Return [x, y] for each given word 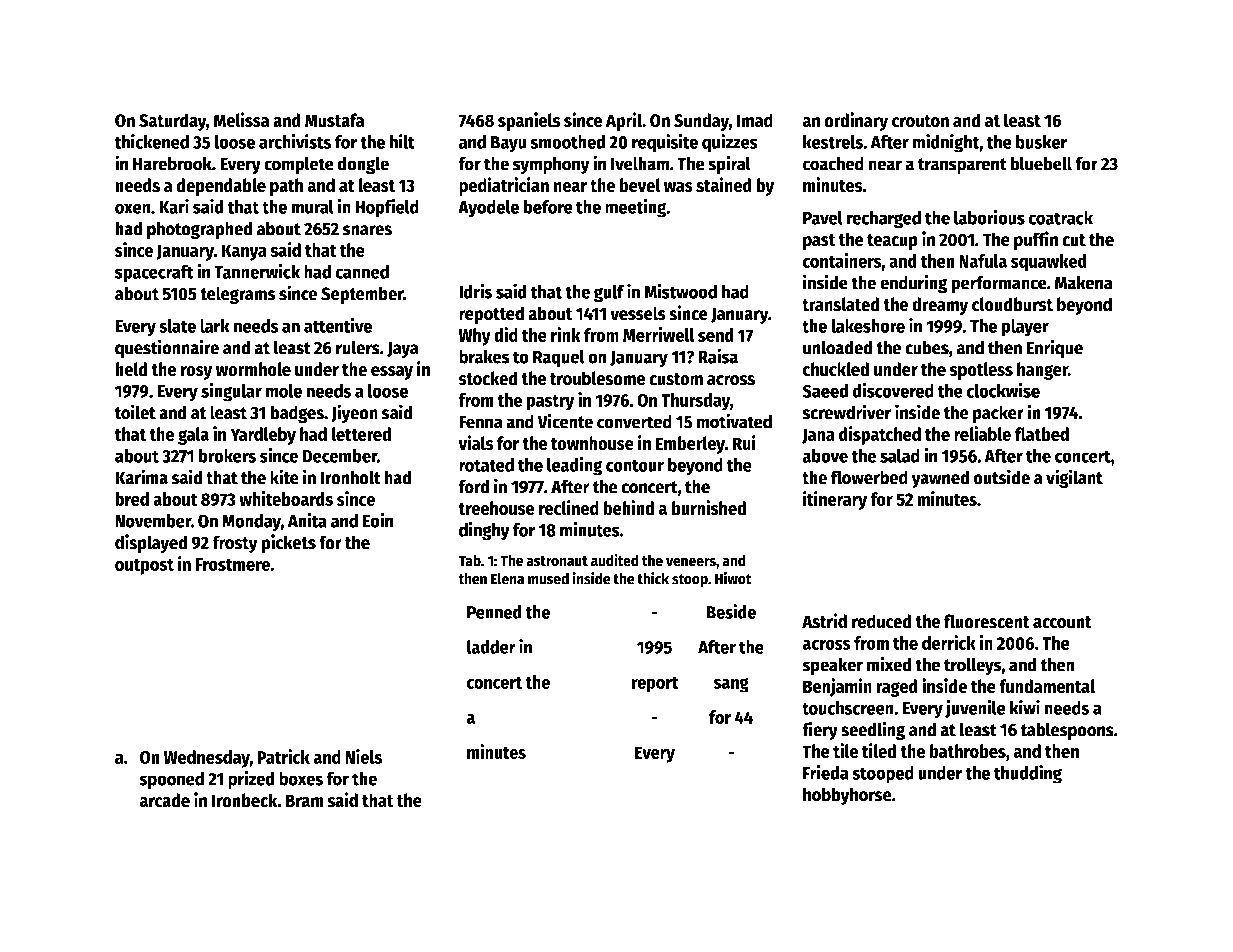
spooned [171, 780]
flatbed [1041, 434]
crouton [920, 121]
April [624, 121]
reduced [882, 621]
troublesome [598, 378]
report [654, 685]
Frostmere [232, 564]
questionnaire [167, 348]
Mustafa [334, 120]
